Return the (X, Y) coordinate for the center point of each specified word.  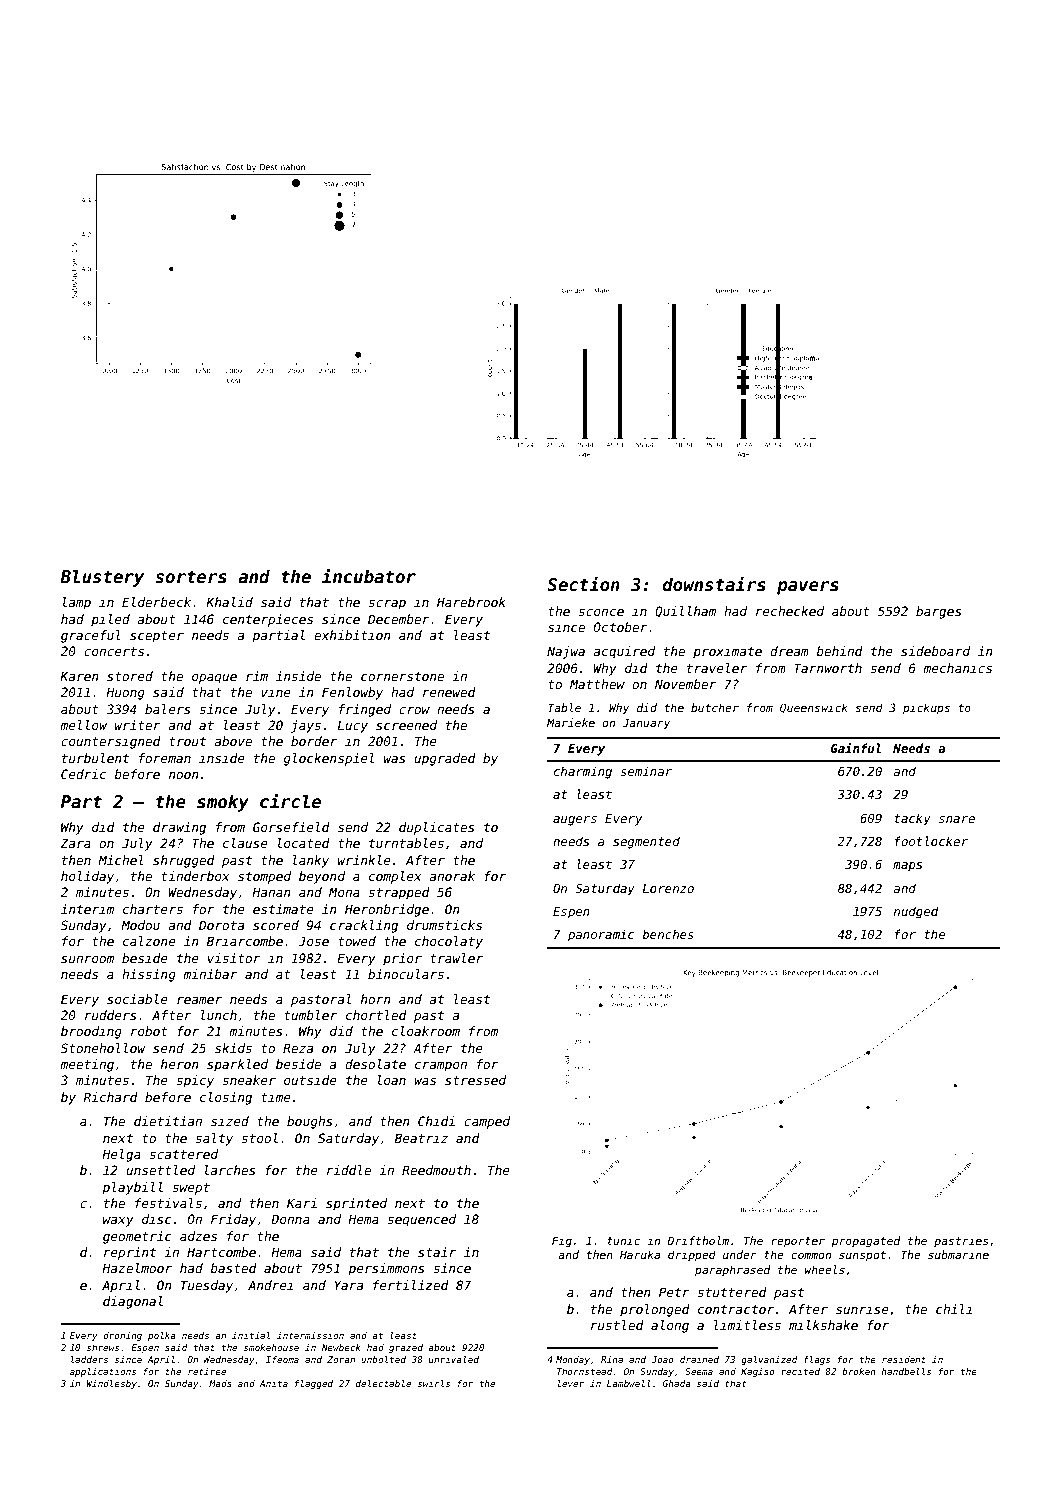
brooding (91, 1032)
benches (668, 934)
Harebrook (471, 602)
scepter (157, 637)
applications (103, 1372)
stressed (475, 1080)
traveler (717, 668)
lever (571, 1383)
